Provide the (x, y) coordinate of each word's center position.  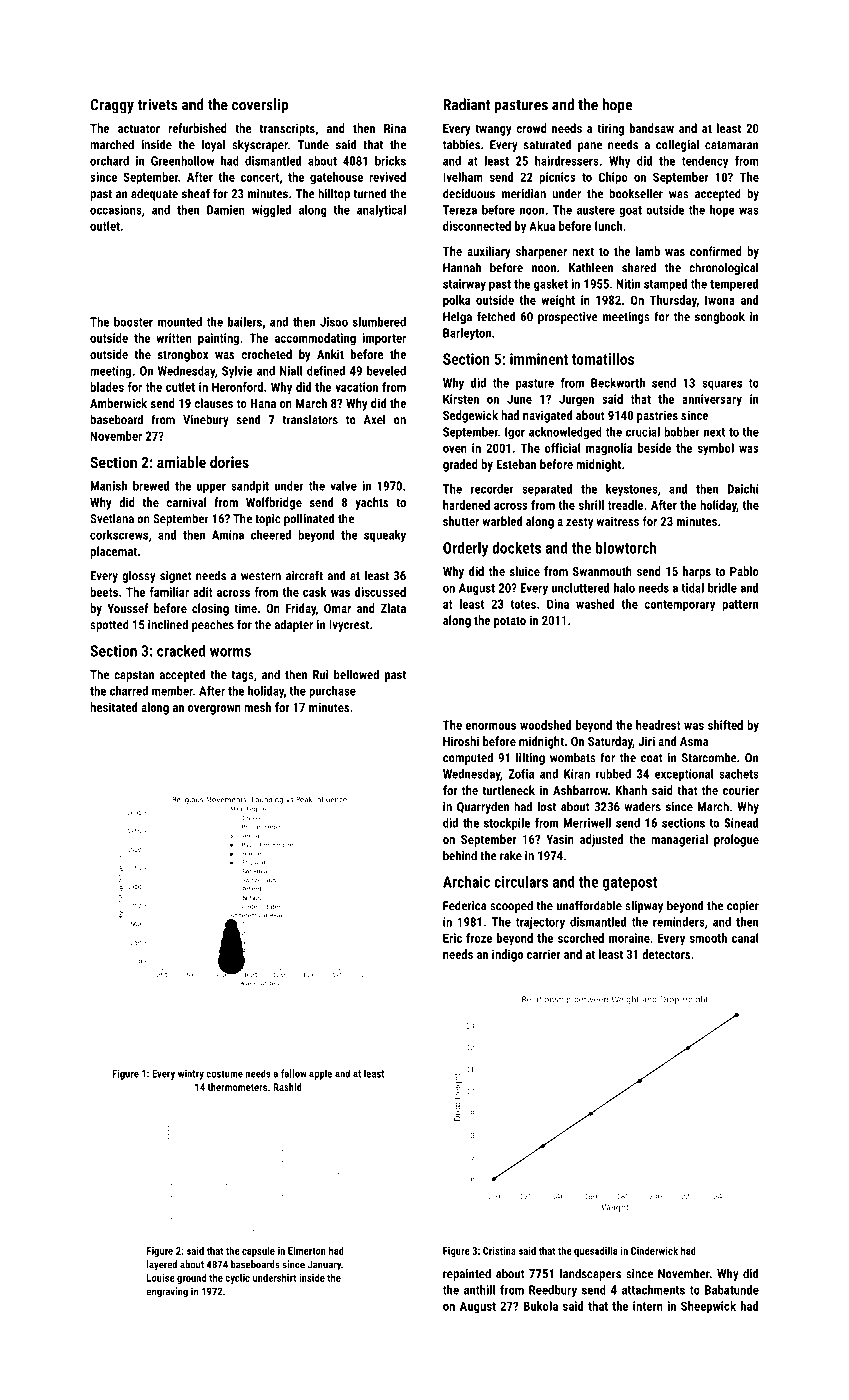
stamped (665, 285)
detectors (666, 954)
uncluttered (580, 588)
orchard (109, 161)
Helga (457, 317)
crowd (531, 128)
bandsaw (652, 128)
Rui (321, 675)
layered (162, 1265)
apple (320, 1074)
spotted (109, 625)
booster (133, 322)
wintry (191, 1075)
